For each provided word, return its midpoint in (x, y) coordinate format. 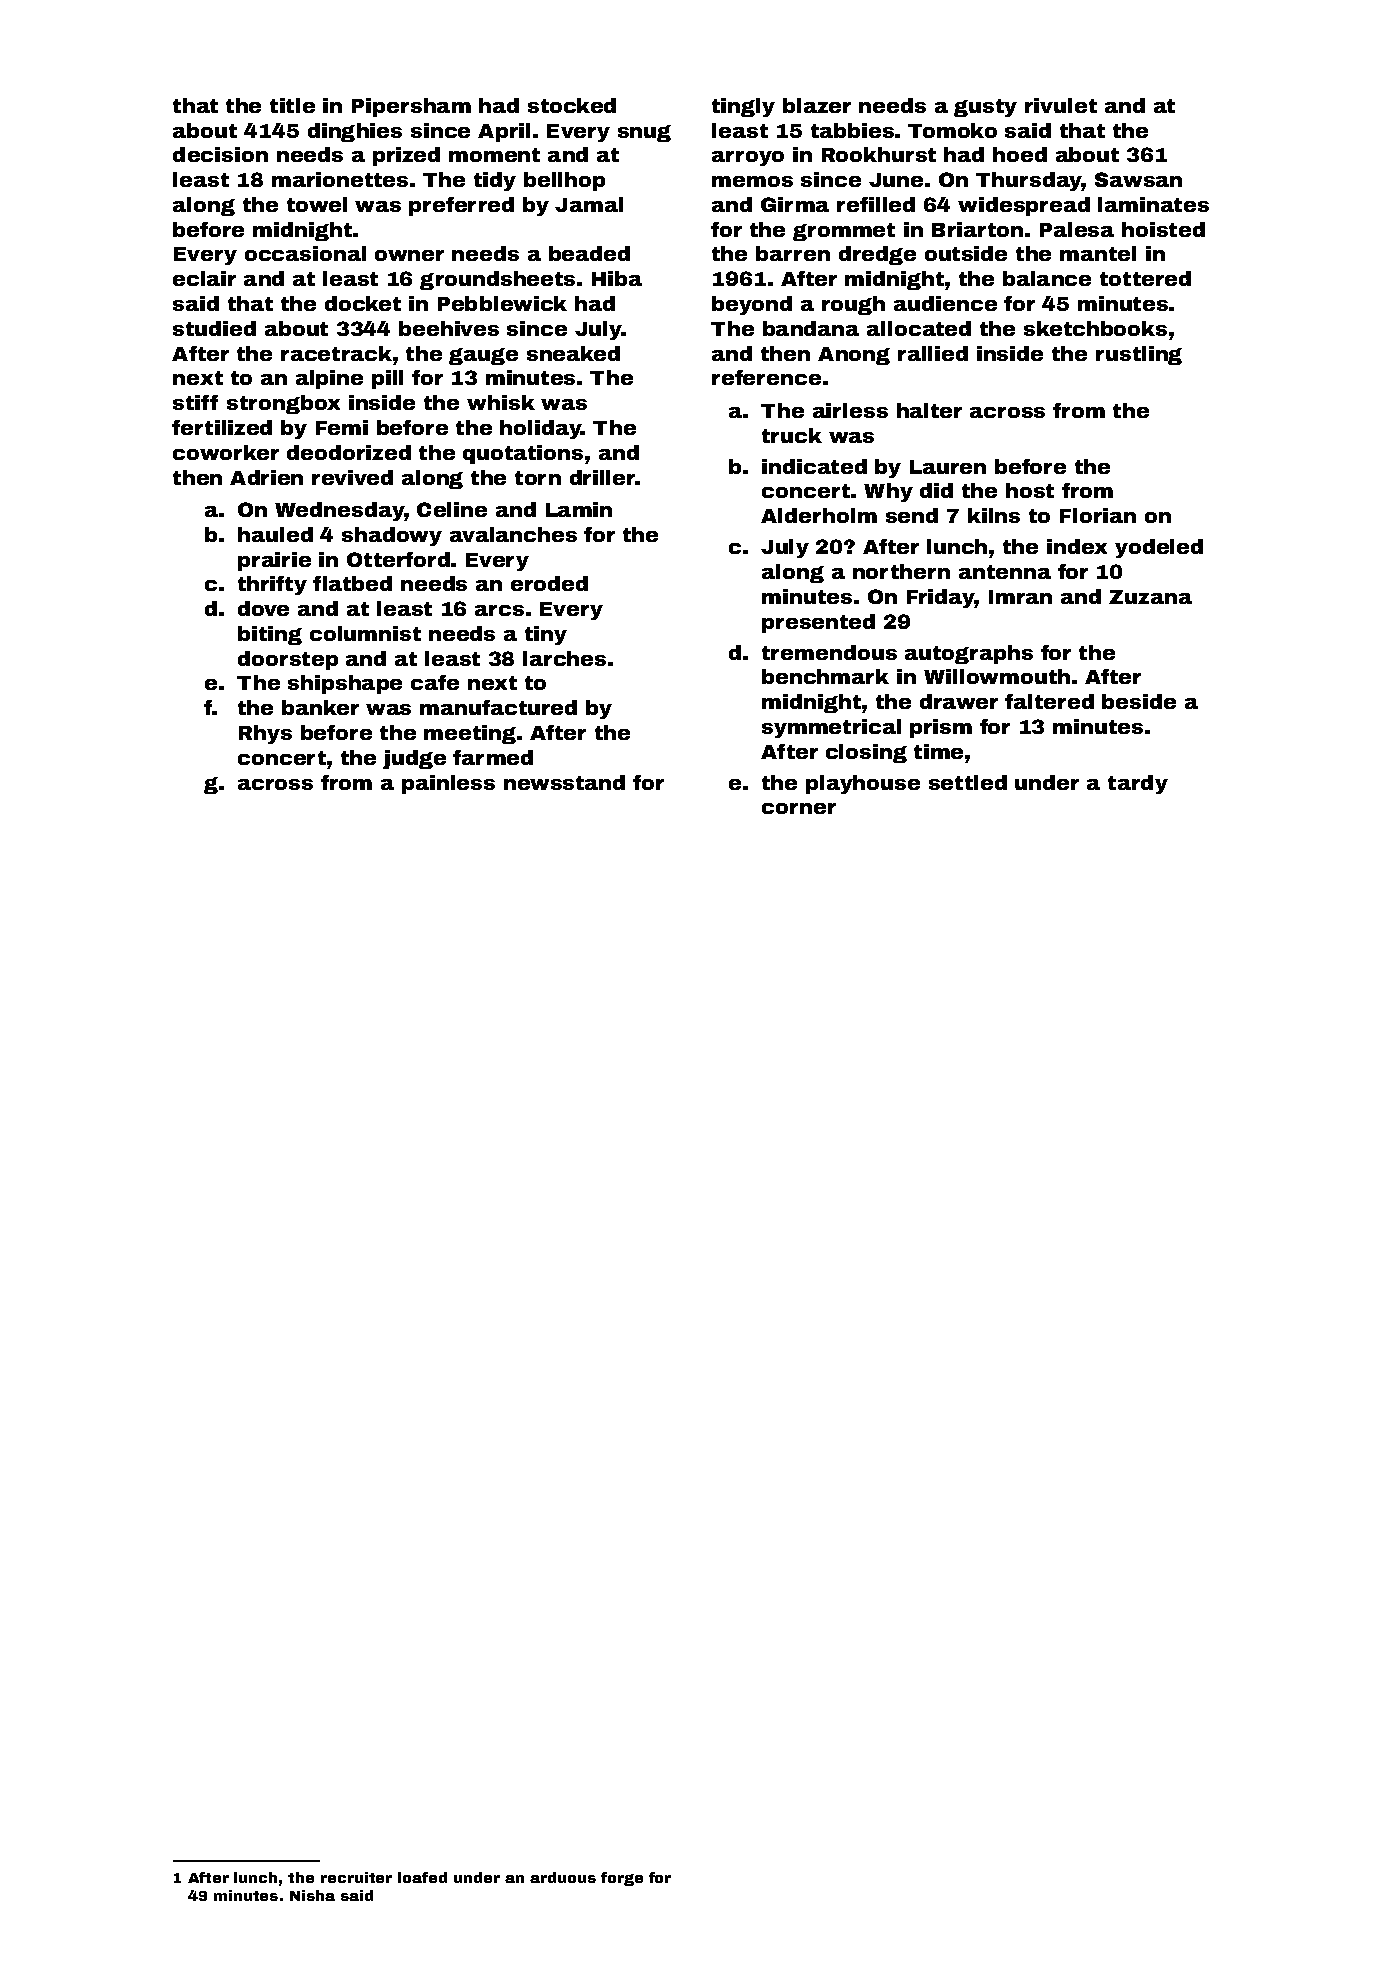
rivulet (1061, 105)
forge (622, 1879)
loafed (422, 1877)
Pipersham (411, 107)
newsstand (564, 782)
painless (448, 784)
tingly (743, 107)
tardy (1138, 784)
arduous (563, 1877)
